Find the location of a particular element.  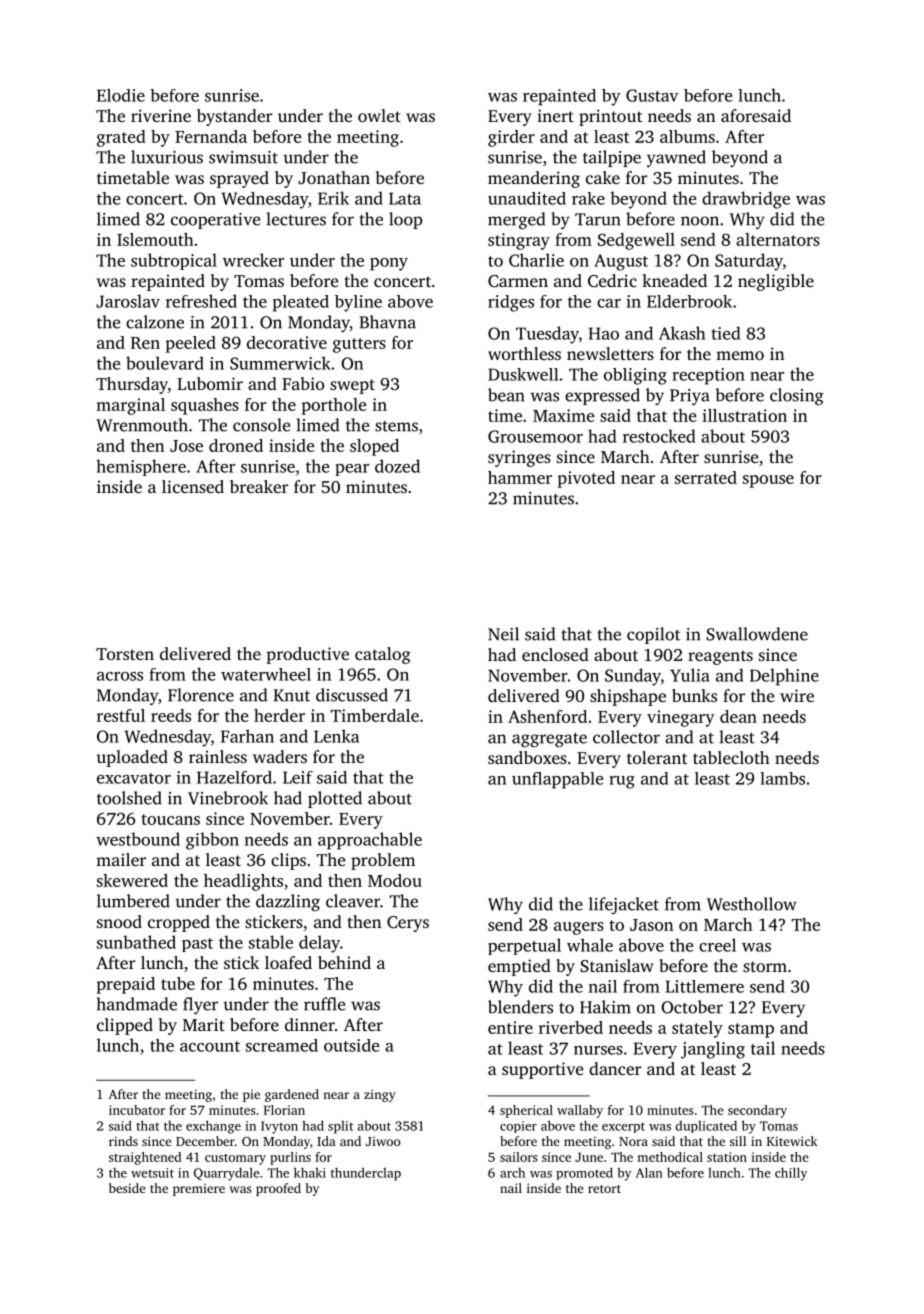

retort is located at coordinates (604, 1189).
